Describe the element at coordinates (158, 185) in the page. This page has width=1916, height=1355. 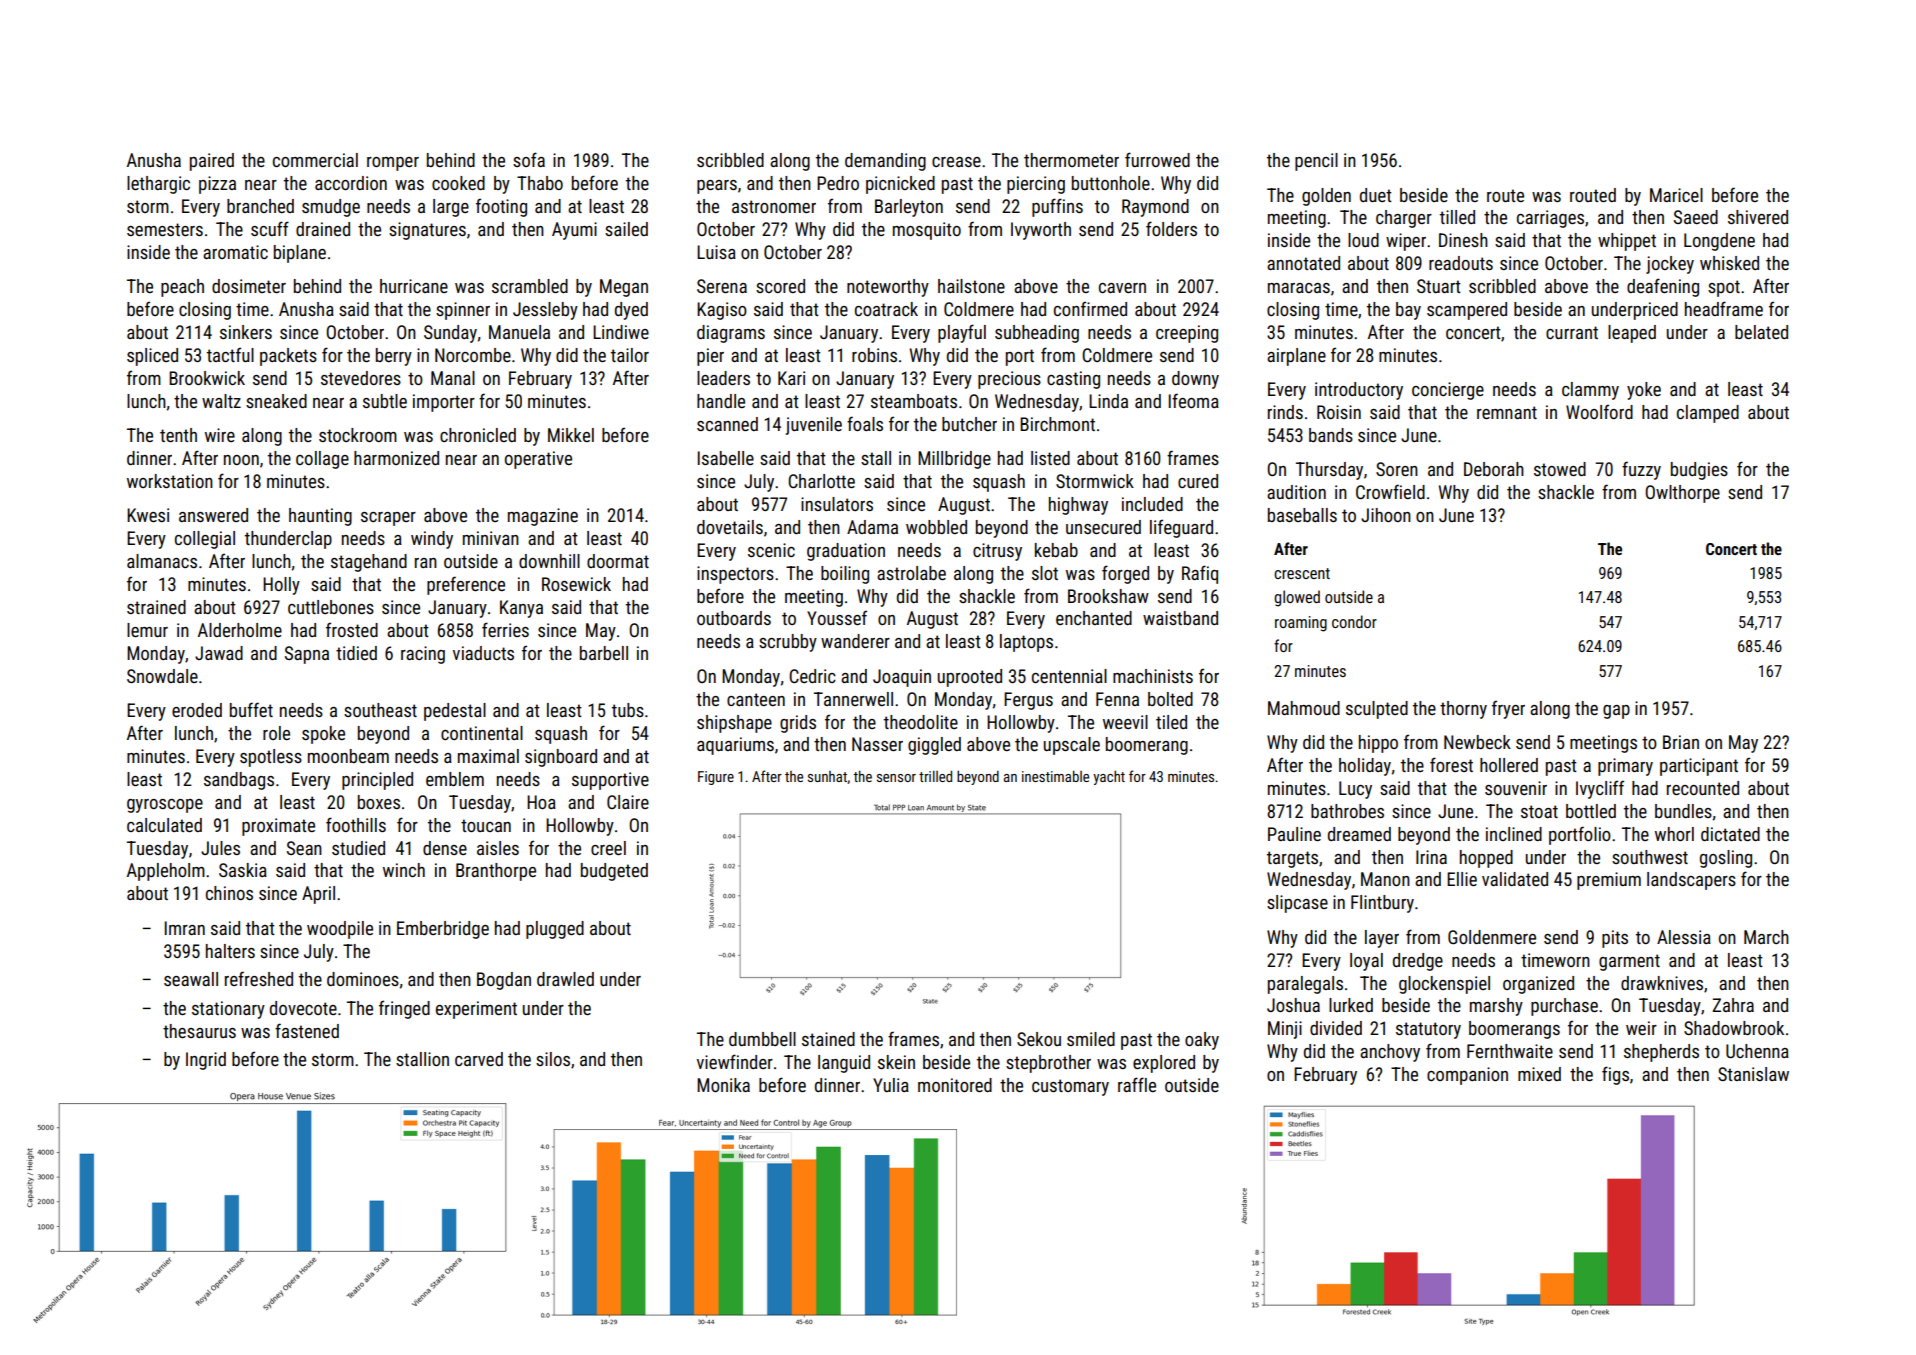
I see `lethargic` at that location.
